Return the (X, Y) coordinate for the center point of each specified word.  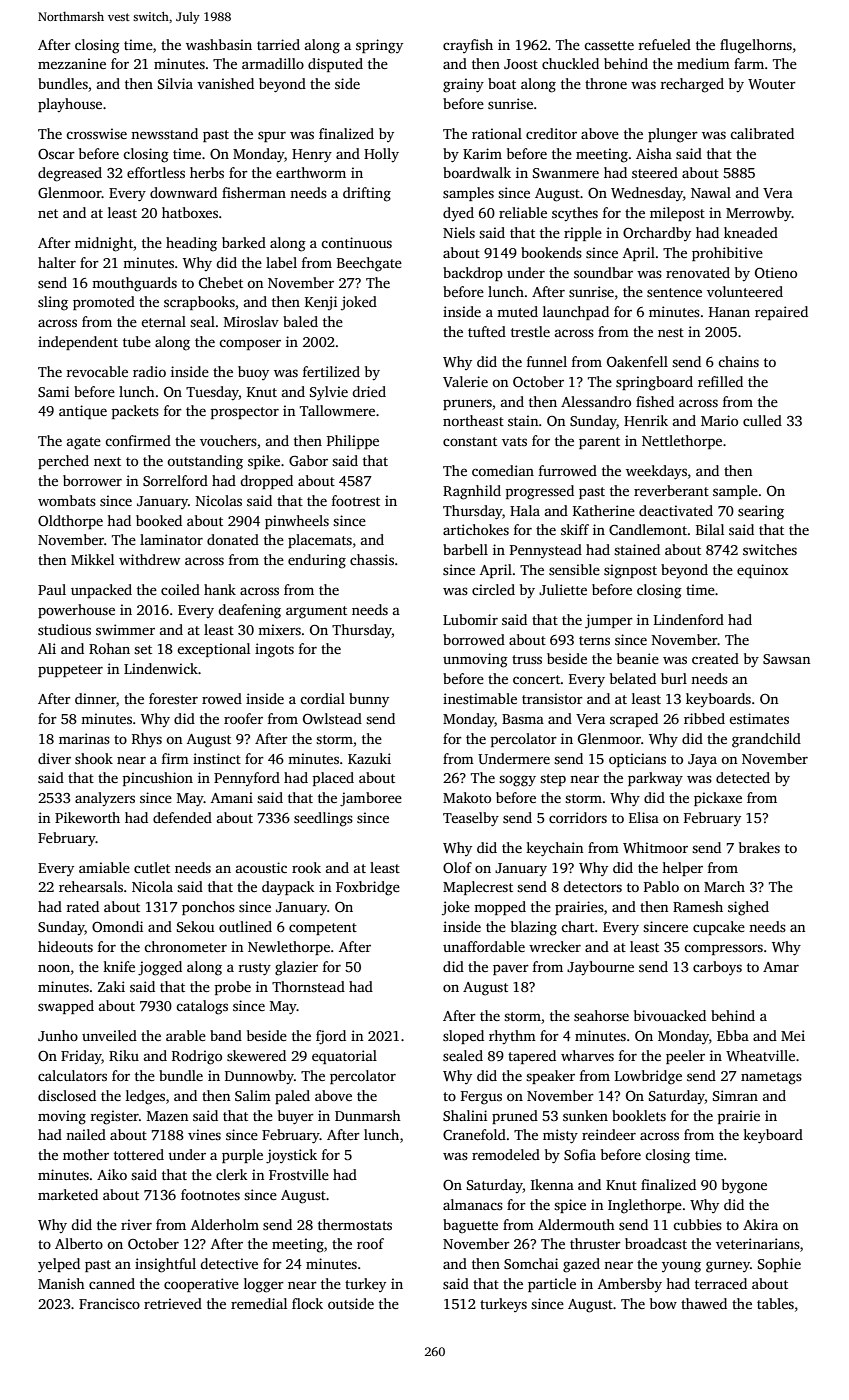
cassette (609, 45)
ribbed (704, 718)
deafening (249, 611)
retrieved (173, 1303)
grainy (463, 85)
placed (333, 779)
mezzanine (72, 63)
